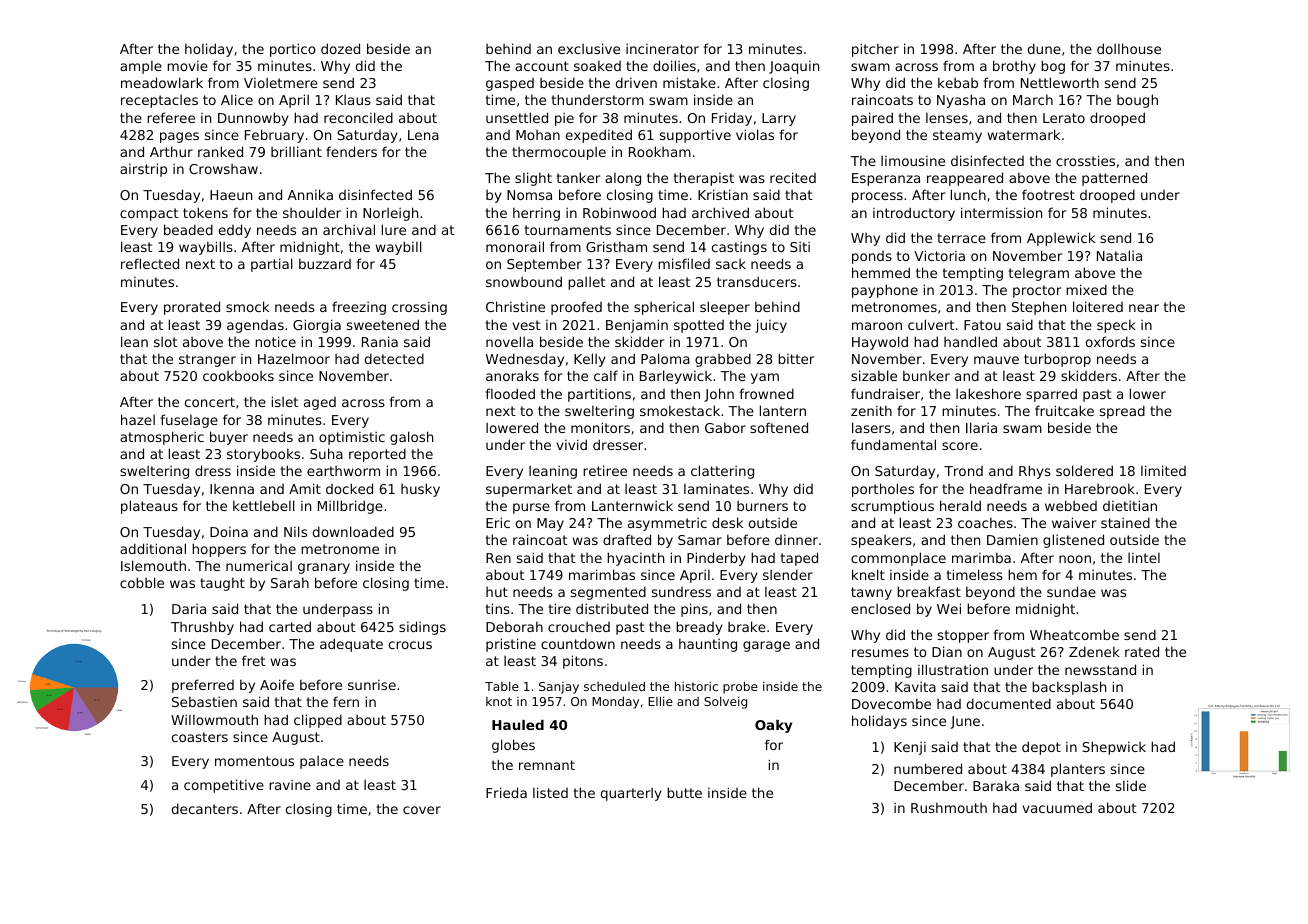  What do you see at coordinates (881, 272) in the screenshot?
I see `hemmed` at bounding box center [881, 272].
